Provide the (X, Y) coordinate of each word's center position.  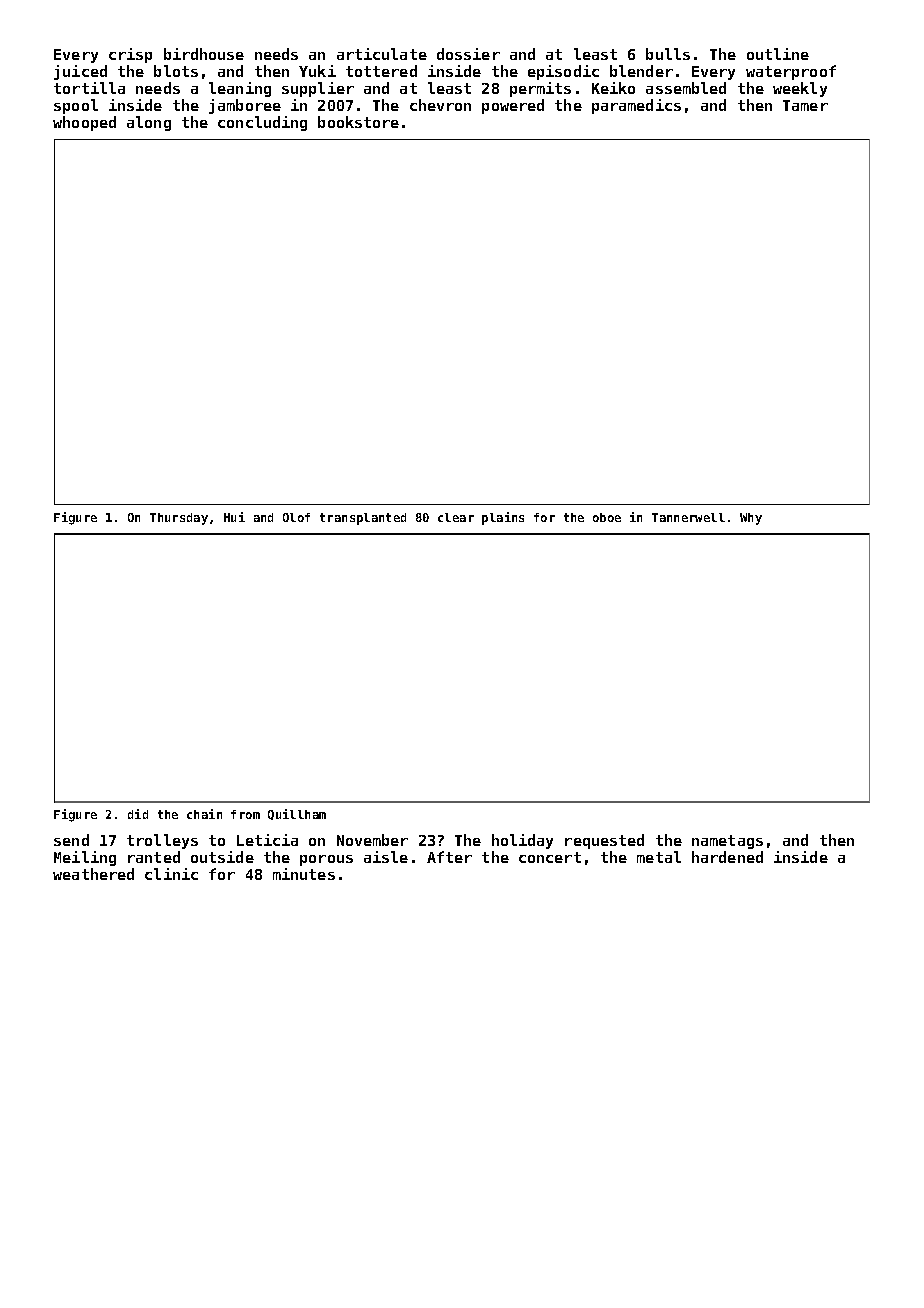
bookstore (358, 122)
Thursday (179, 519)
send (71, 840)
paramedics (636, 106)
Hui (234, 517)
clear (456, 517)
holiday (522, 841)
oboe (607, 517)
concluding (262, 123)
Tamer (805, 105)
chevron (440, 105)
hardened (727, 857)
